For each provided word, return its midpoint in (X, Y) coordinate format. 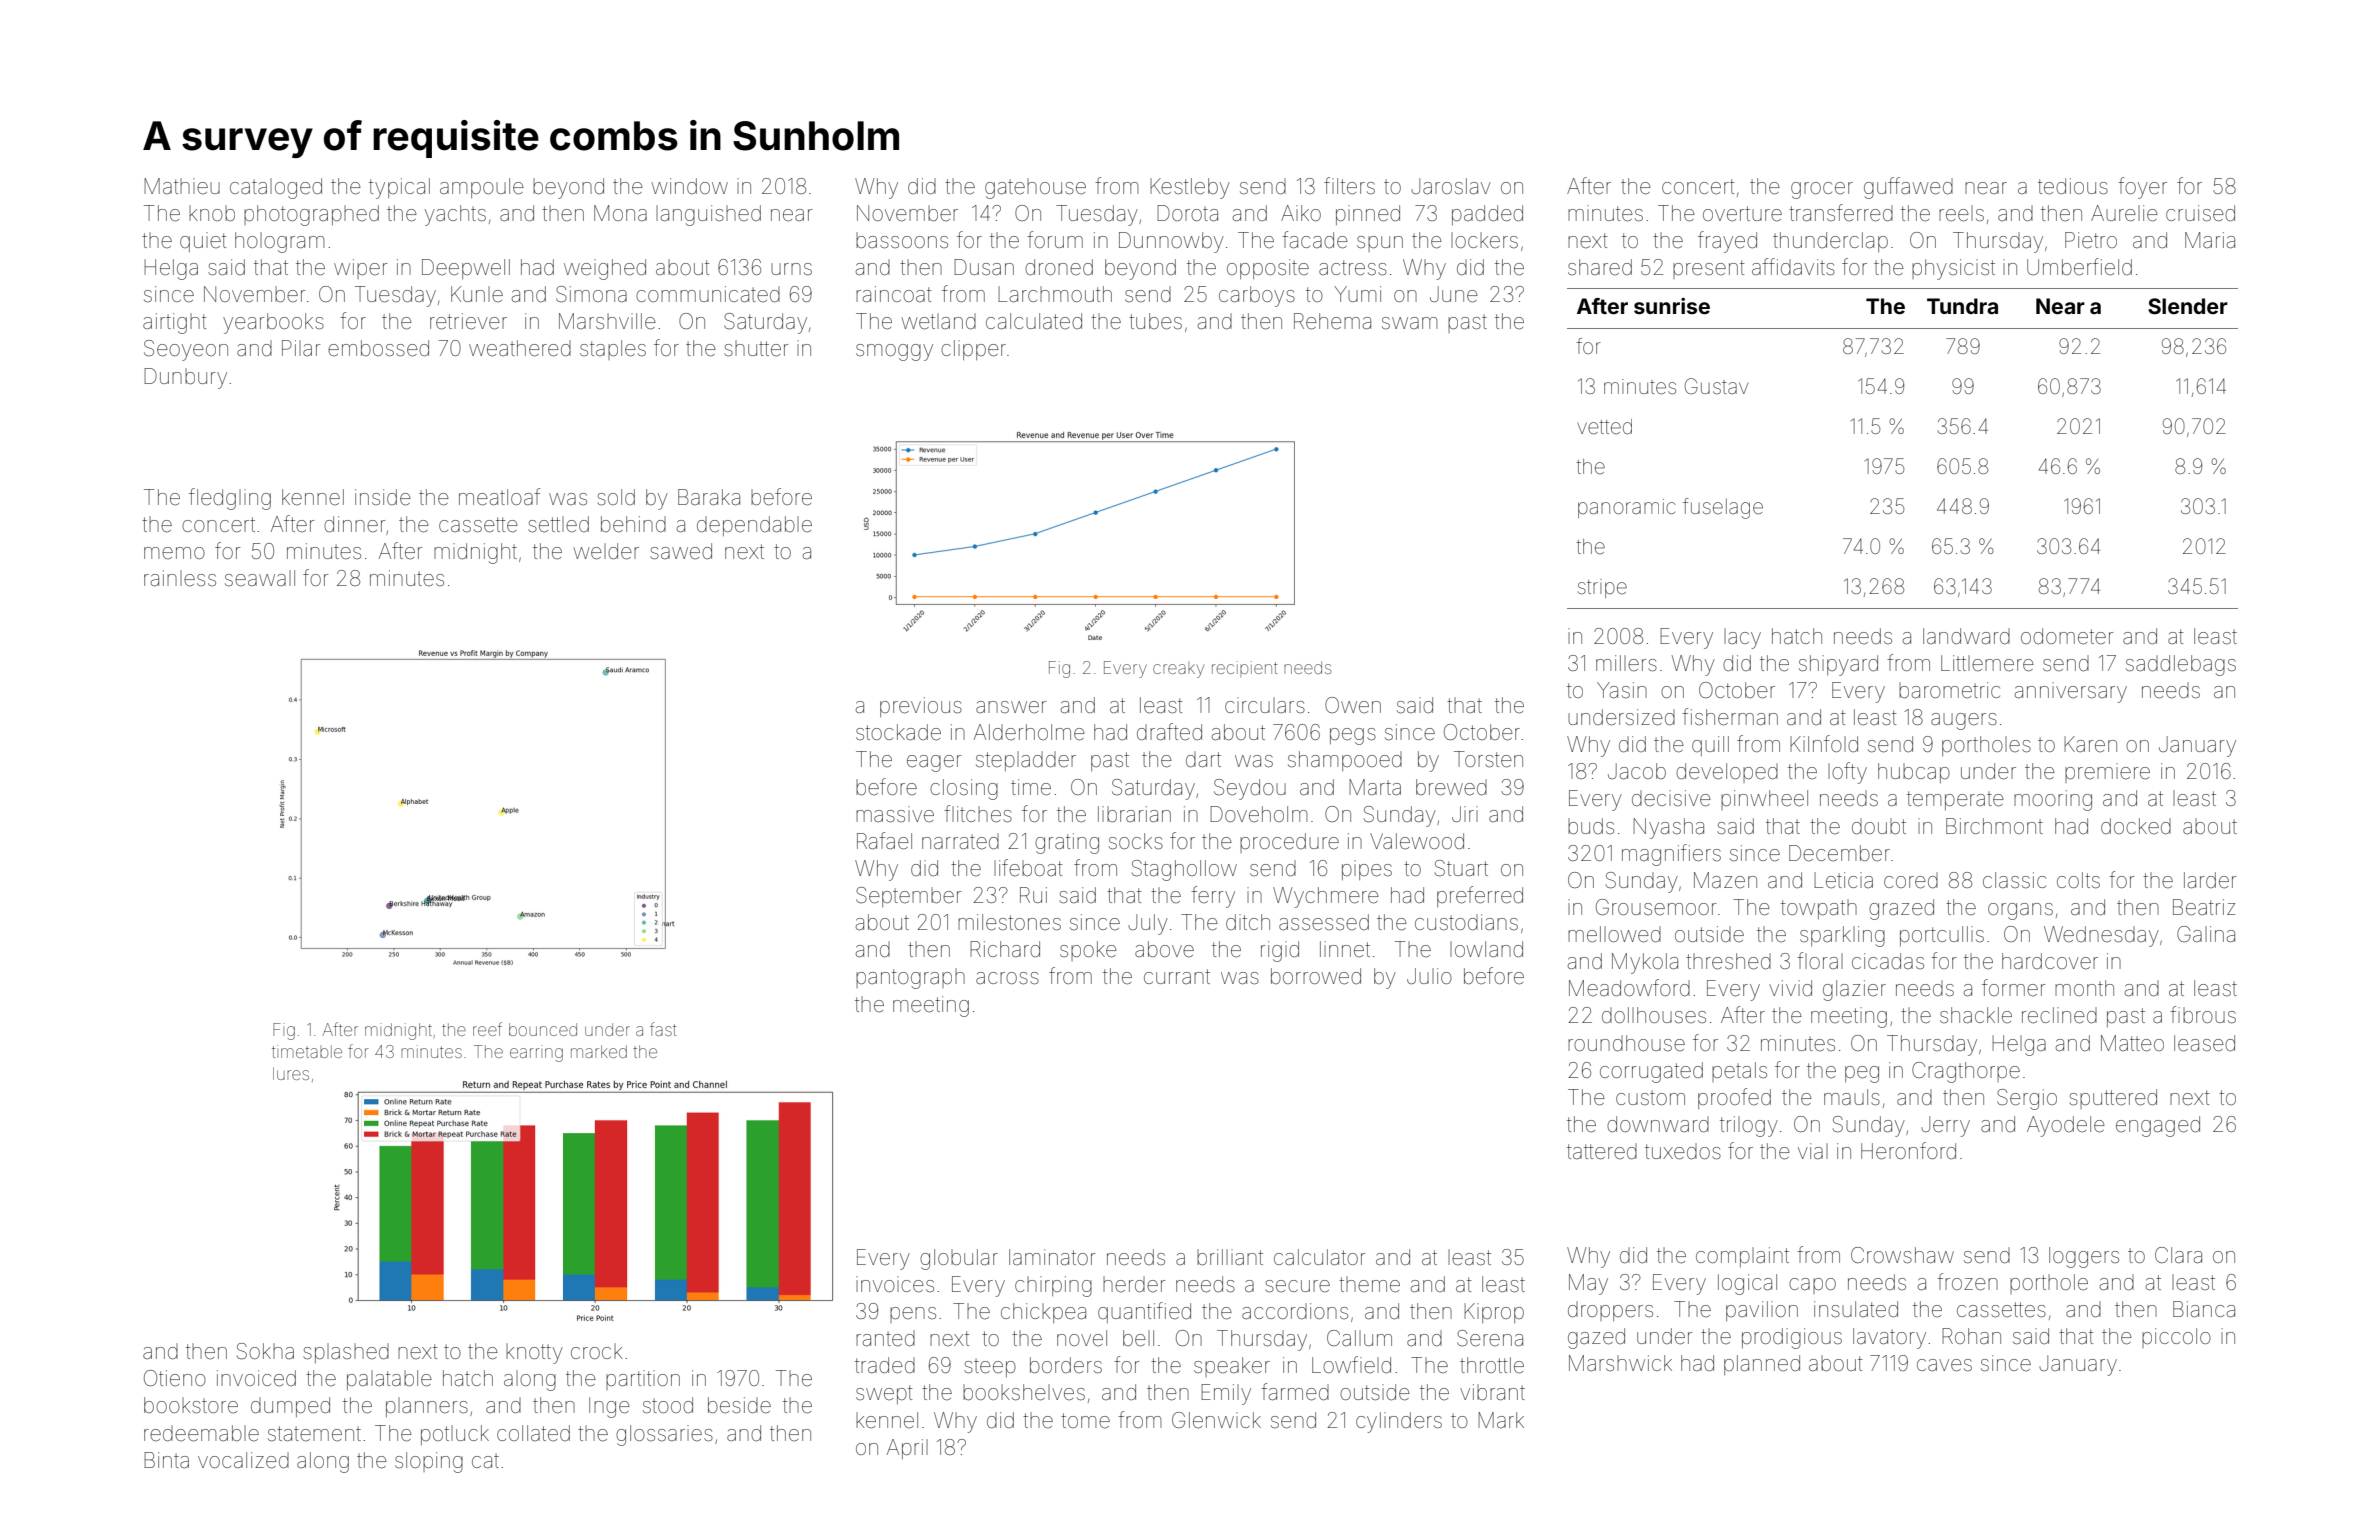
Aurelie (2124, 213)
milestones (1009, 922)
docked (2136, 826)
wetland (938, 321)
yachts (455, 215)
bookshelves (1024, 1392)
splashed (346, 1353)
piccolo (2176, 1338)
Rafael (884, 841)
